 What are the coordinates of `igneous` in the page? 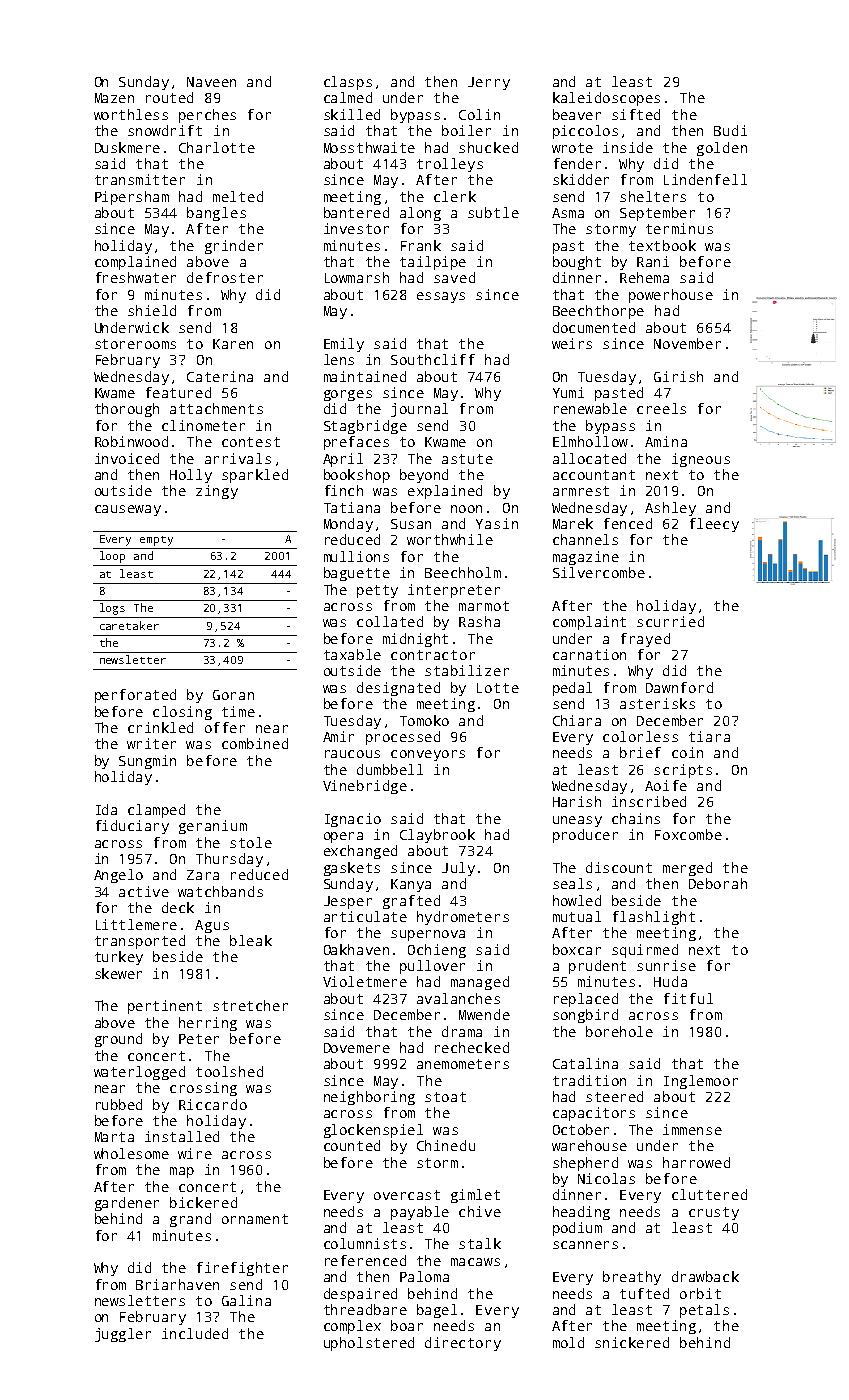 It's located at (701, 460).
